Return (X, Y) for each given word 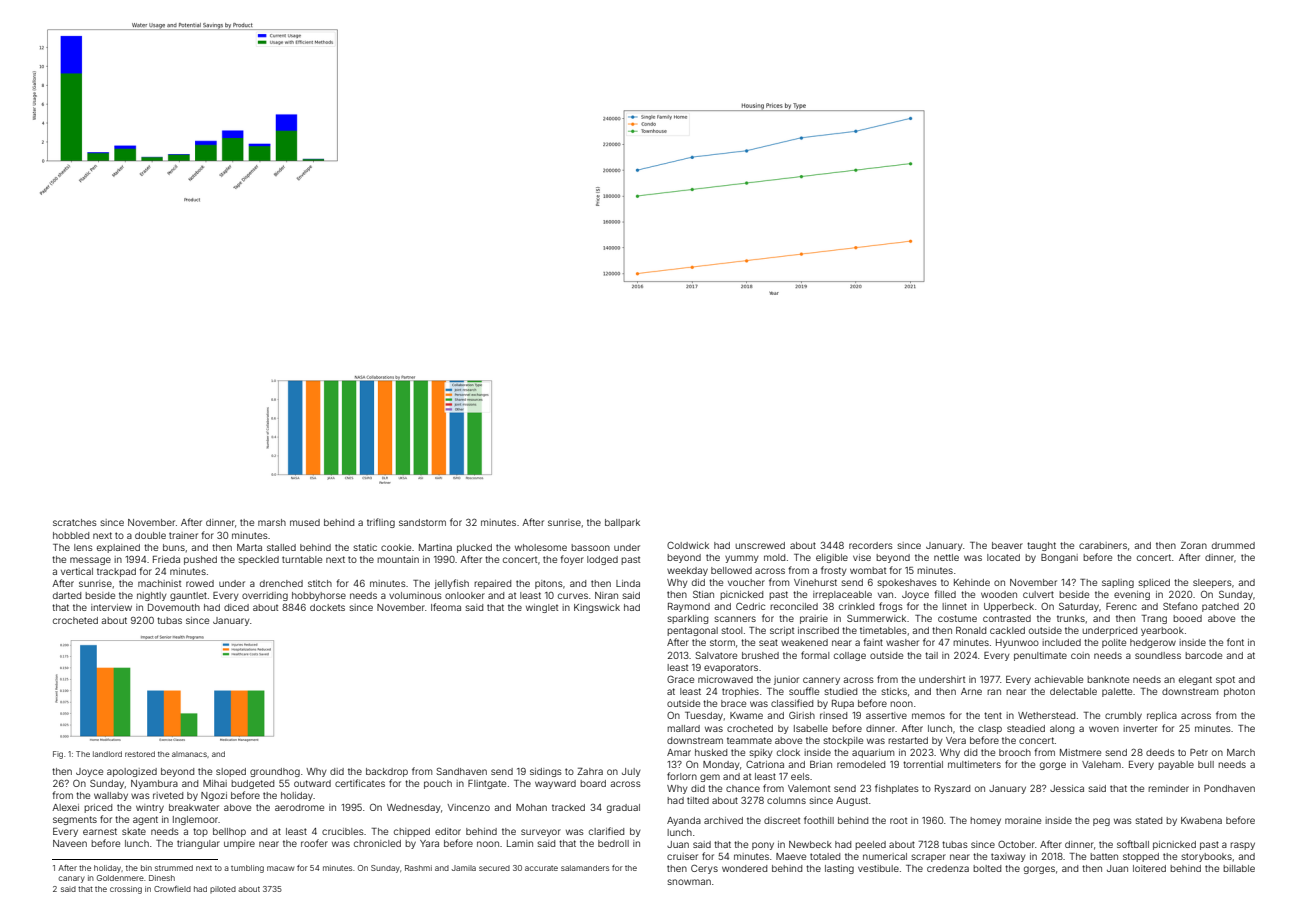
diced (236, 607)
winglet (542, 608)
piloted (223, 889)
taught (1041, 546)
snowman (689, 882)
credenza (948, 868)
